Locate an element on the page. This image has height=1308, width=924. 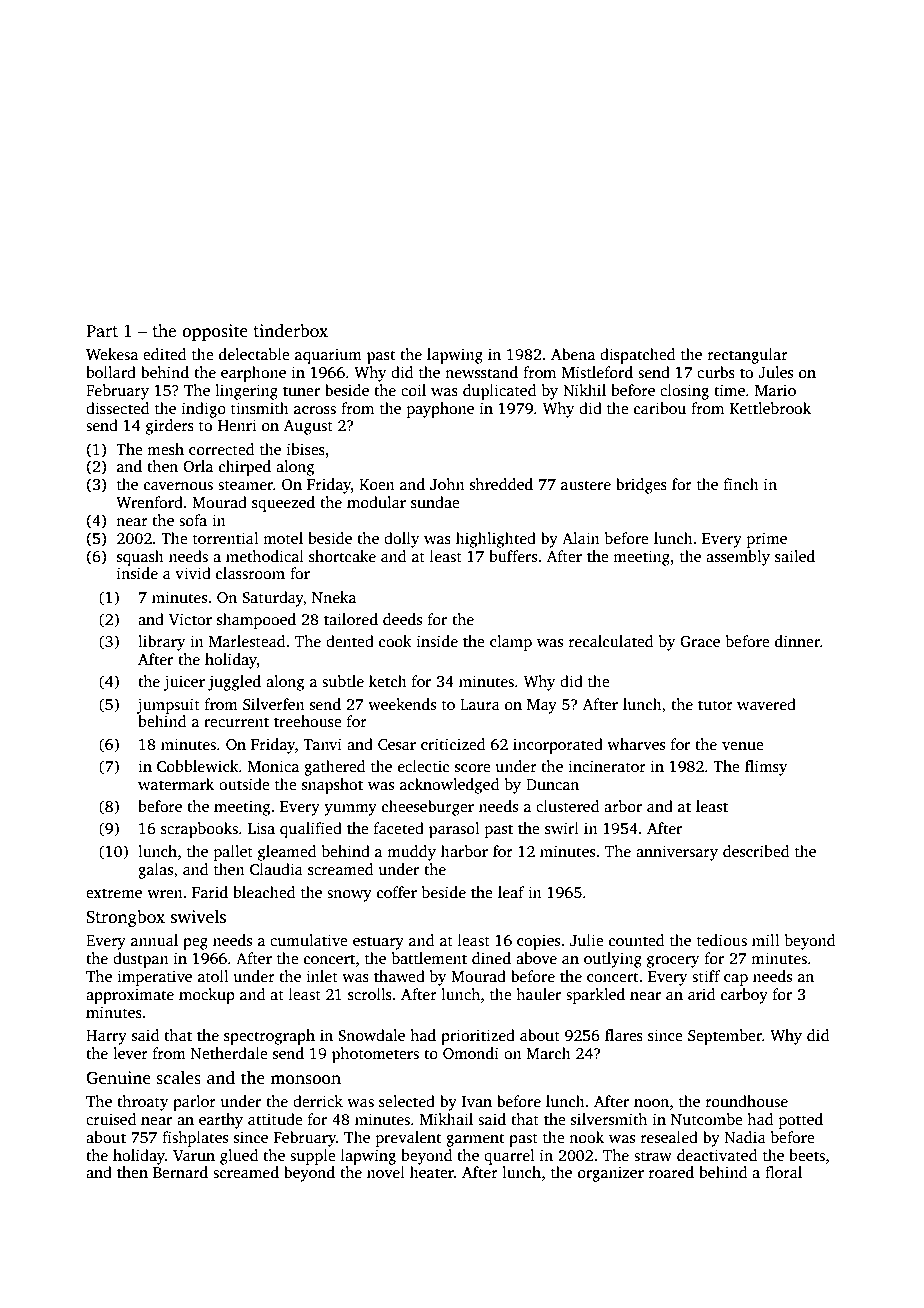
mockup is located at coordinates (207, 996).
